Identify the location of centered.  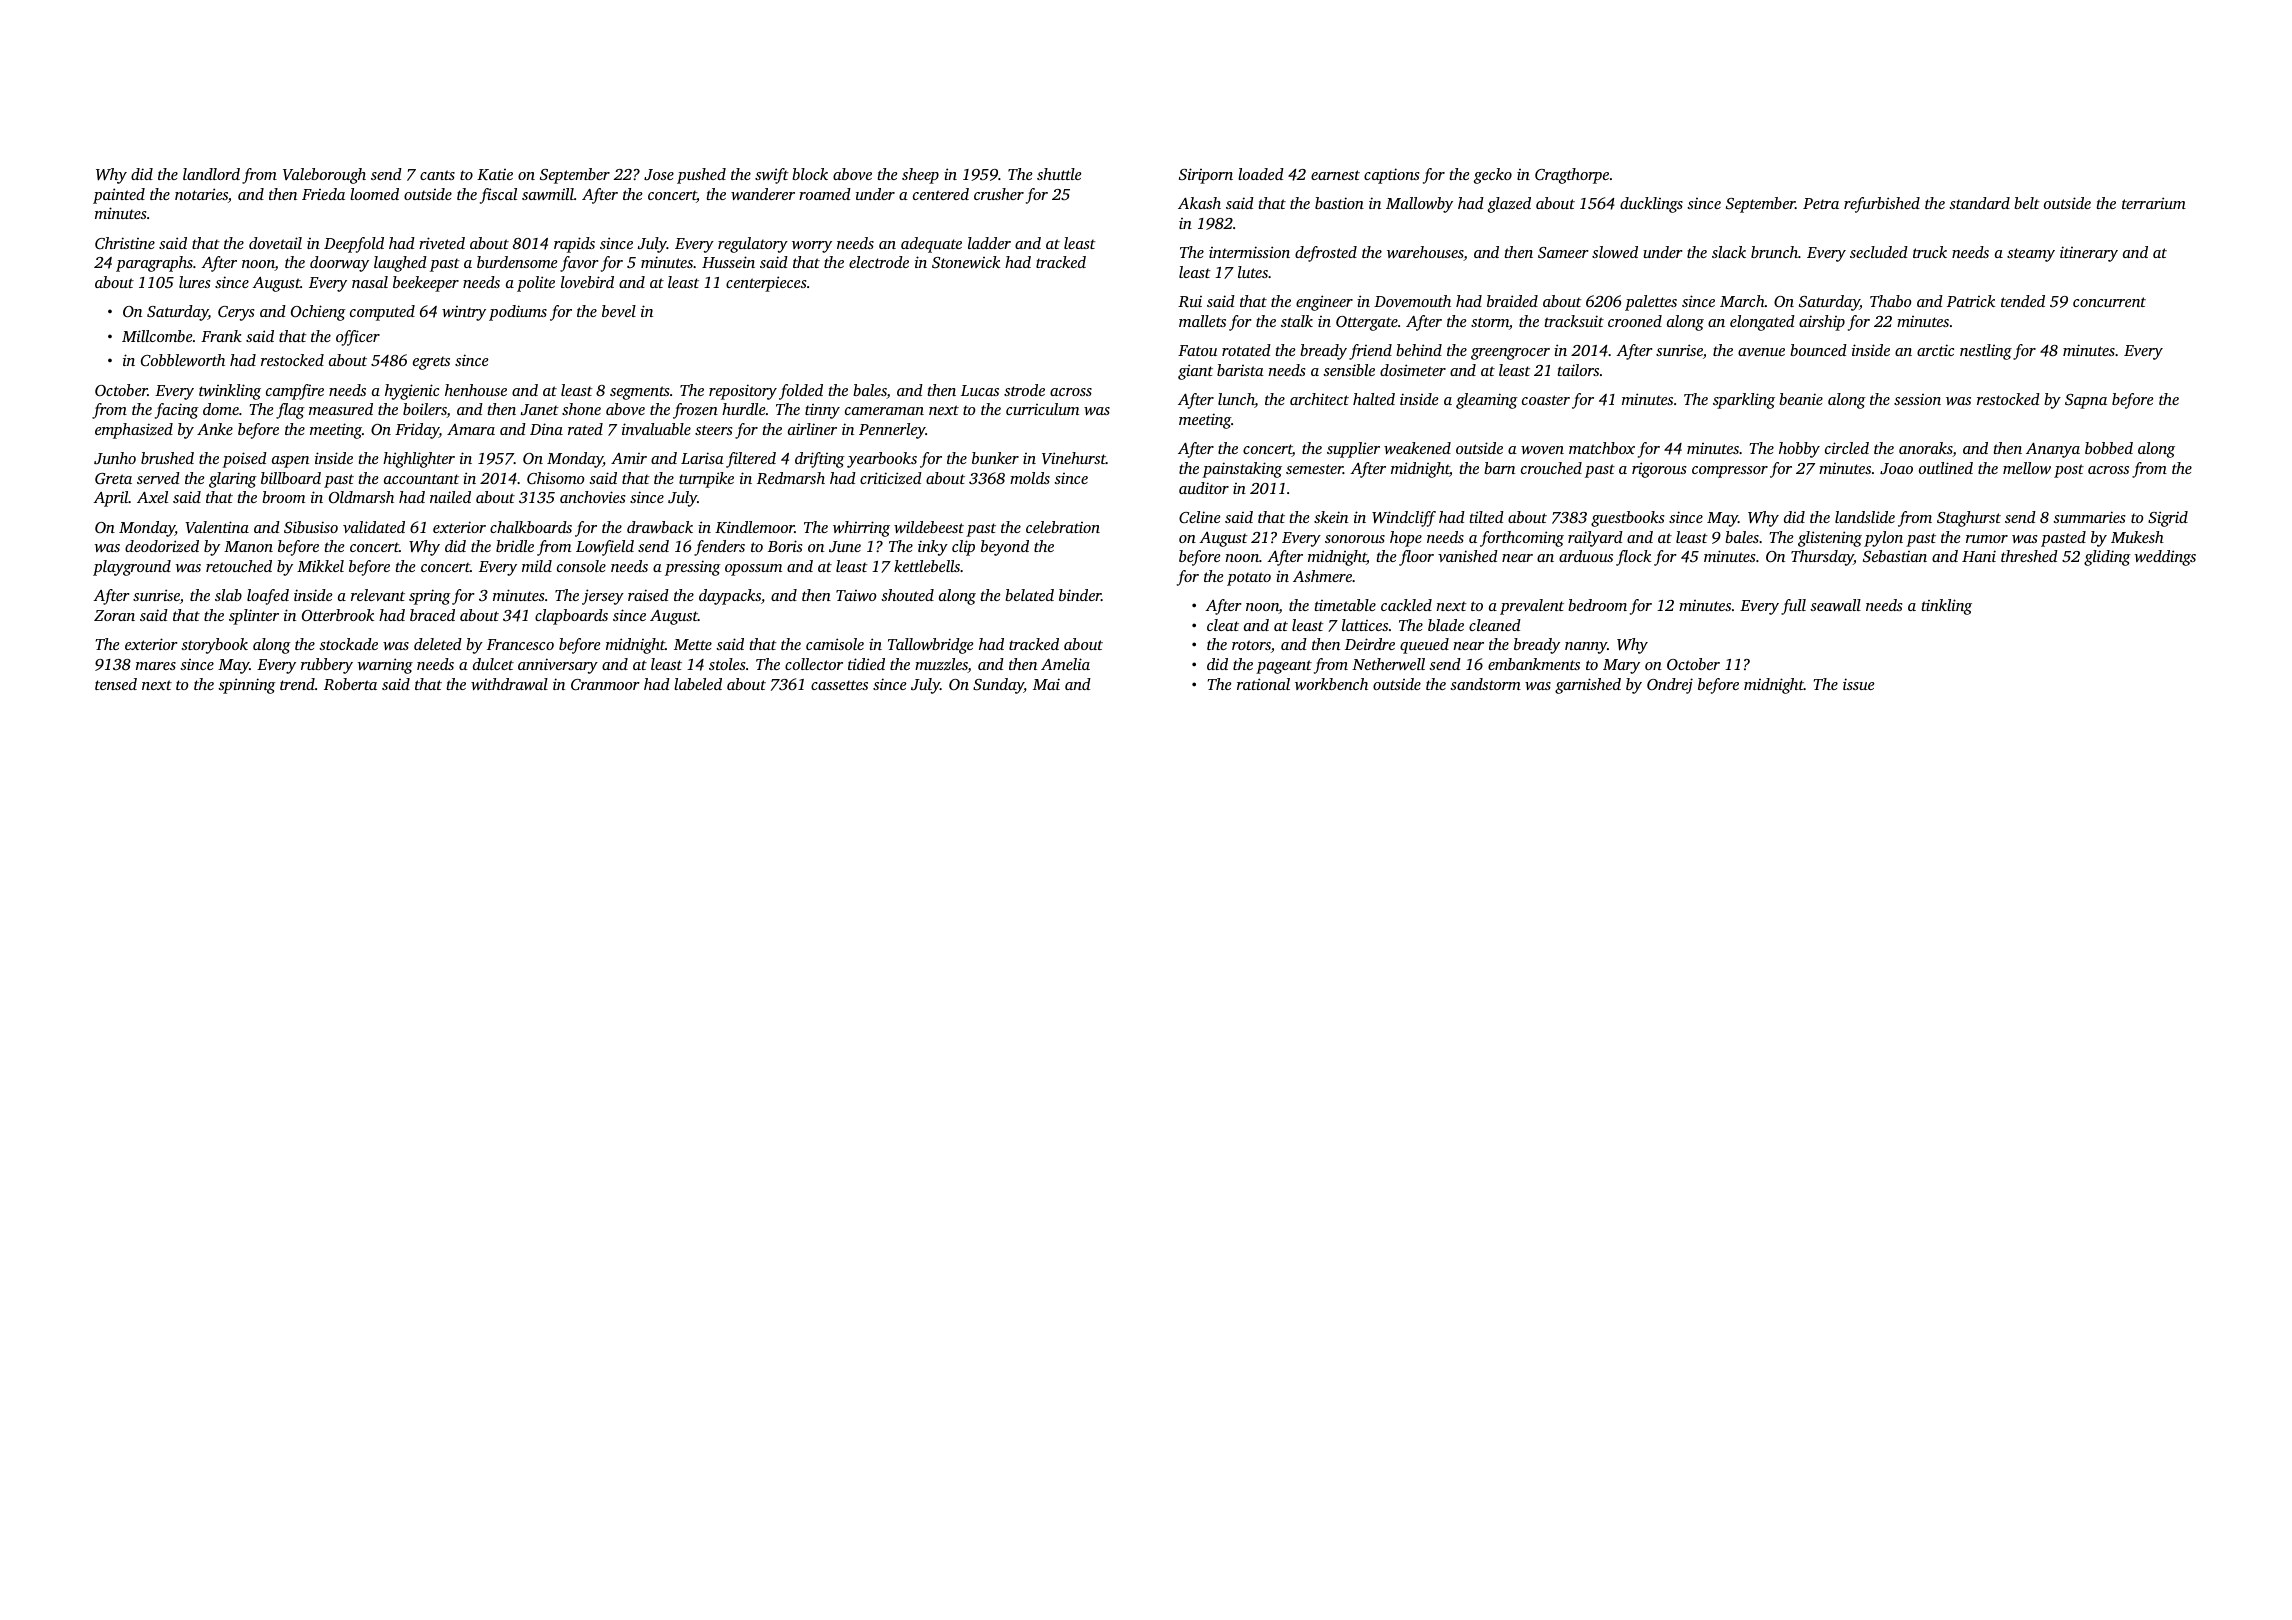
(941, 194).
